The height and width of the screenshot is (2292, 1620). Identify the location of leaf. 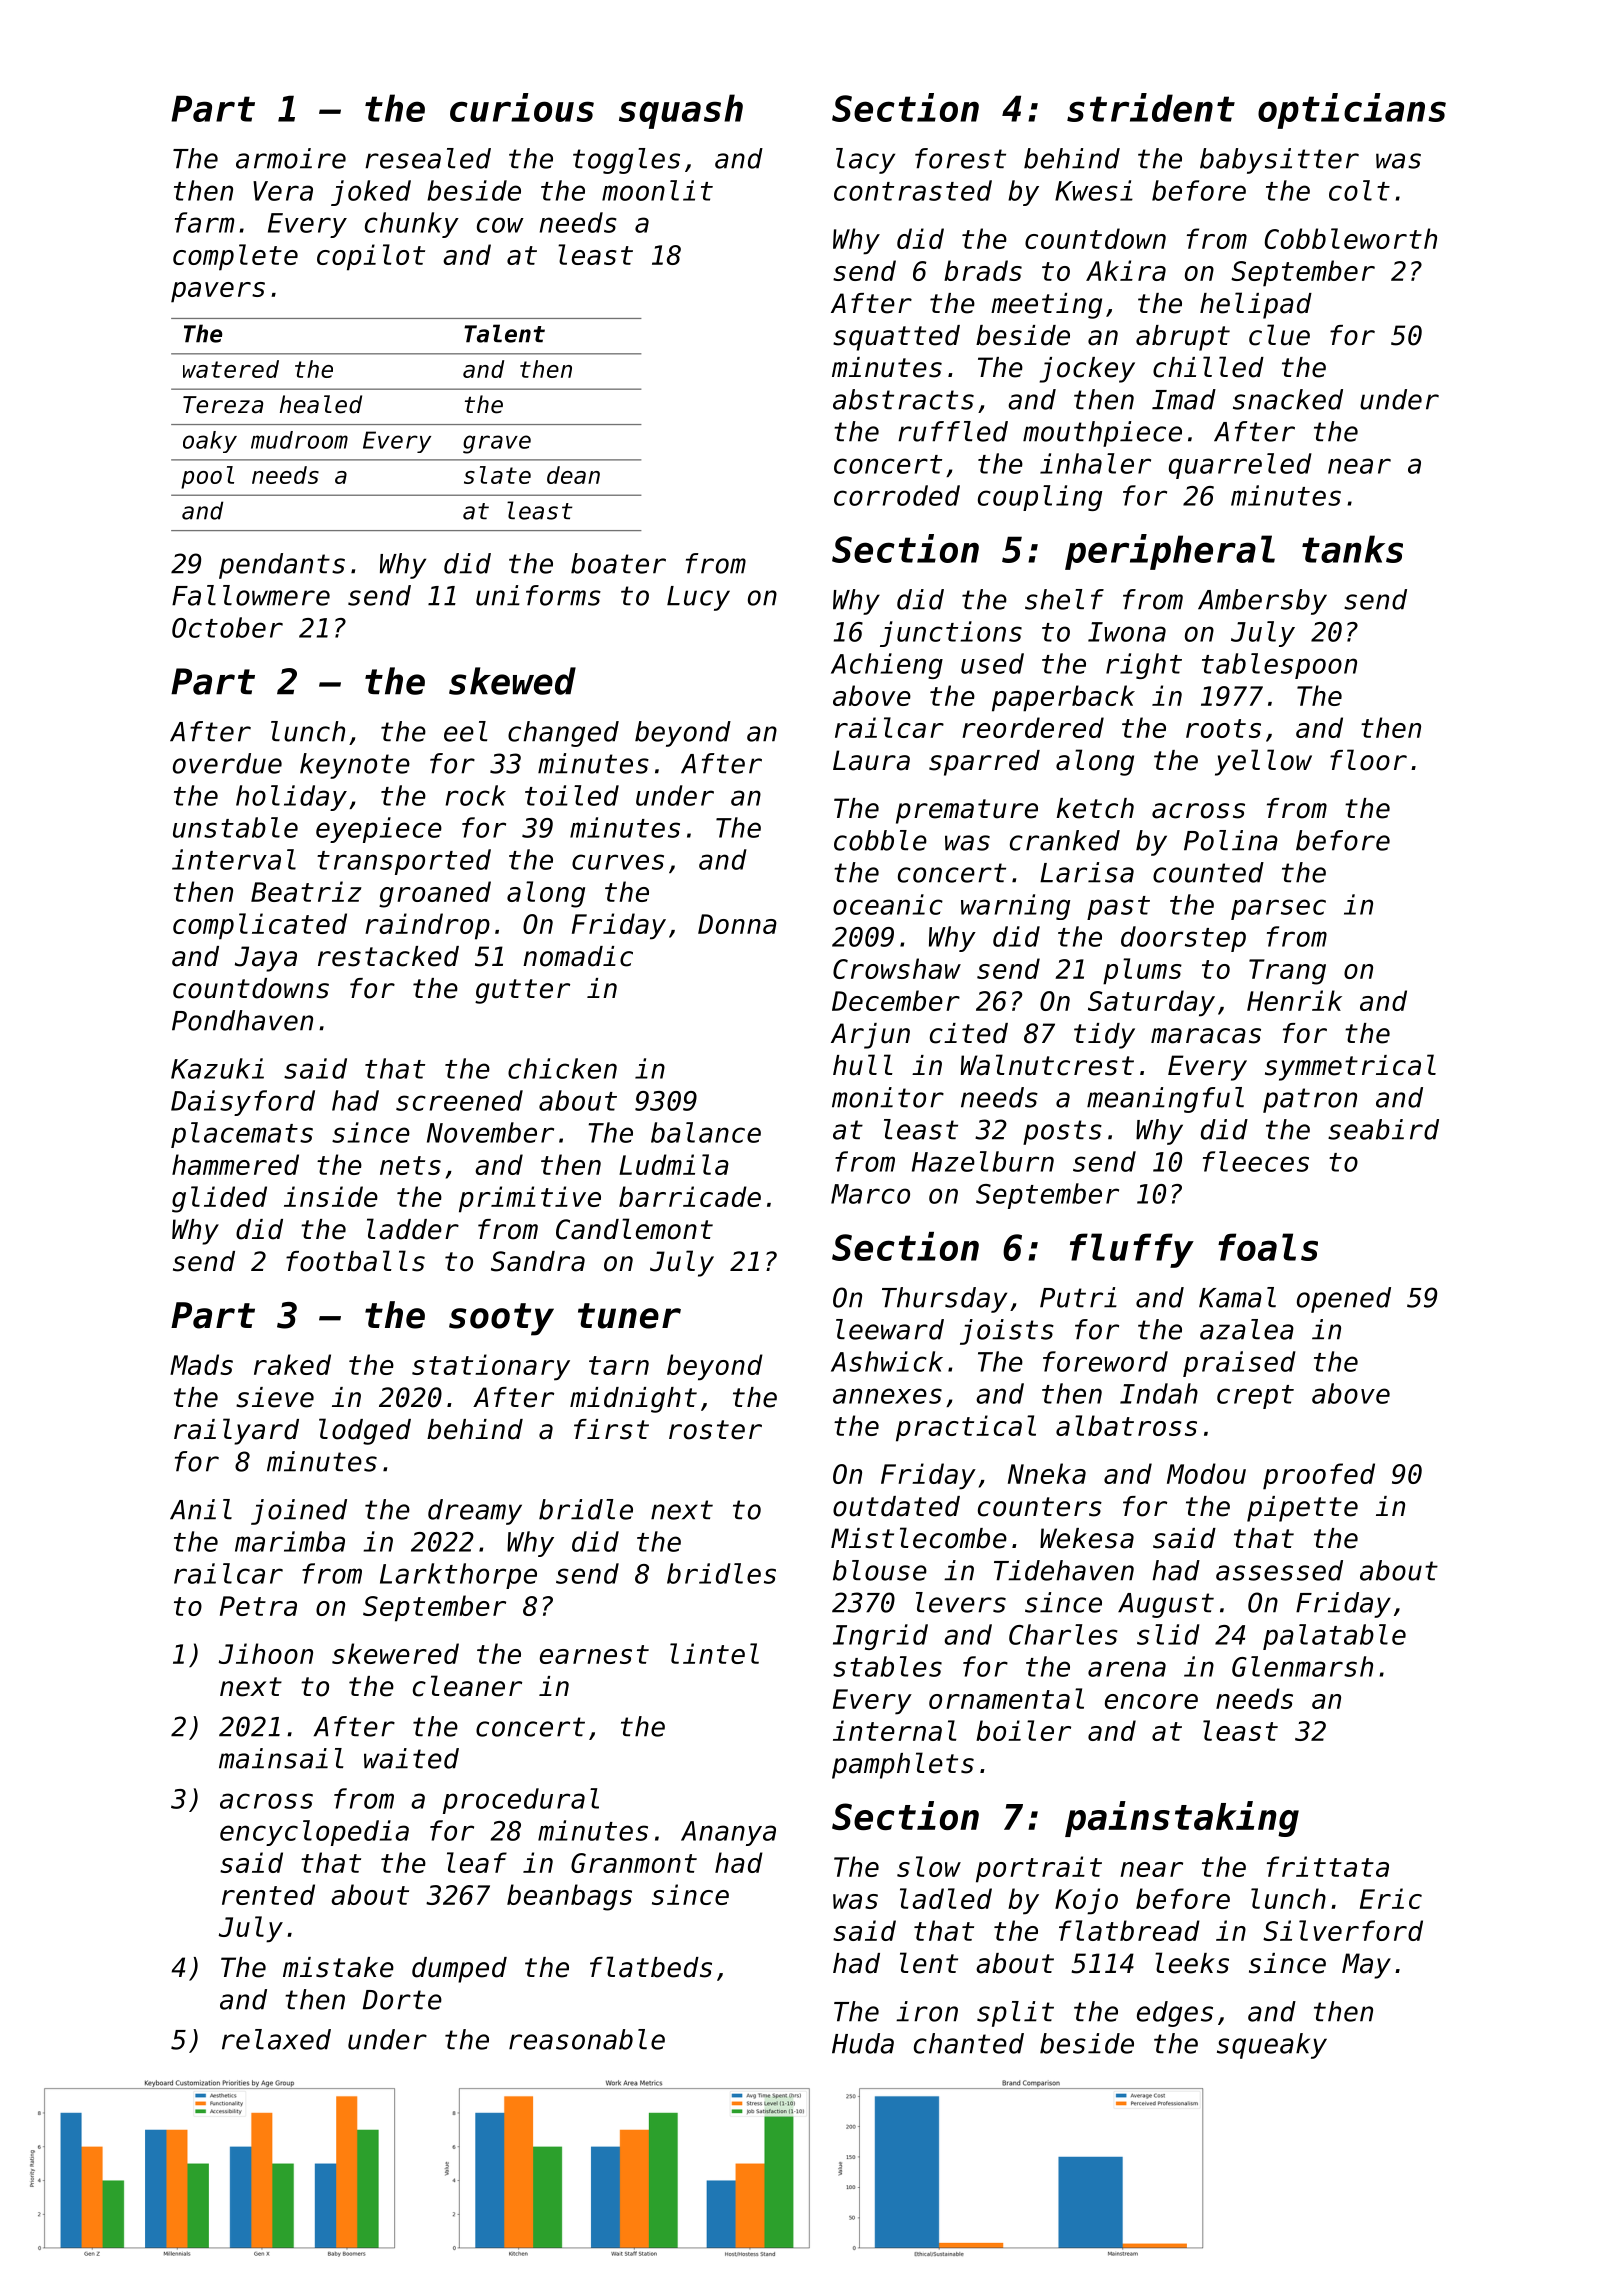
(477, 1862).
